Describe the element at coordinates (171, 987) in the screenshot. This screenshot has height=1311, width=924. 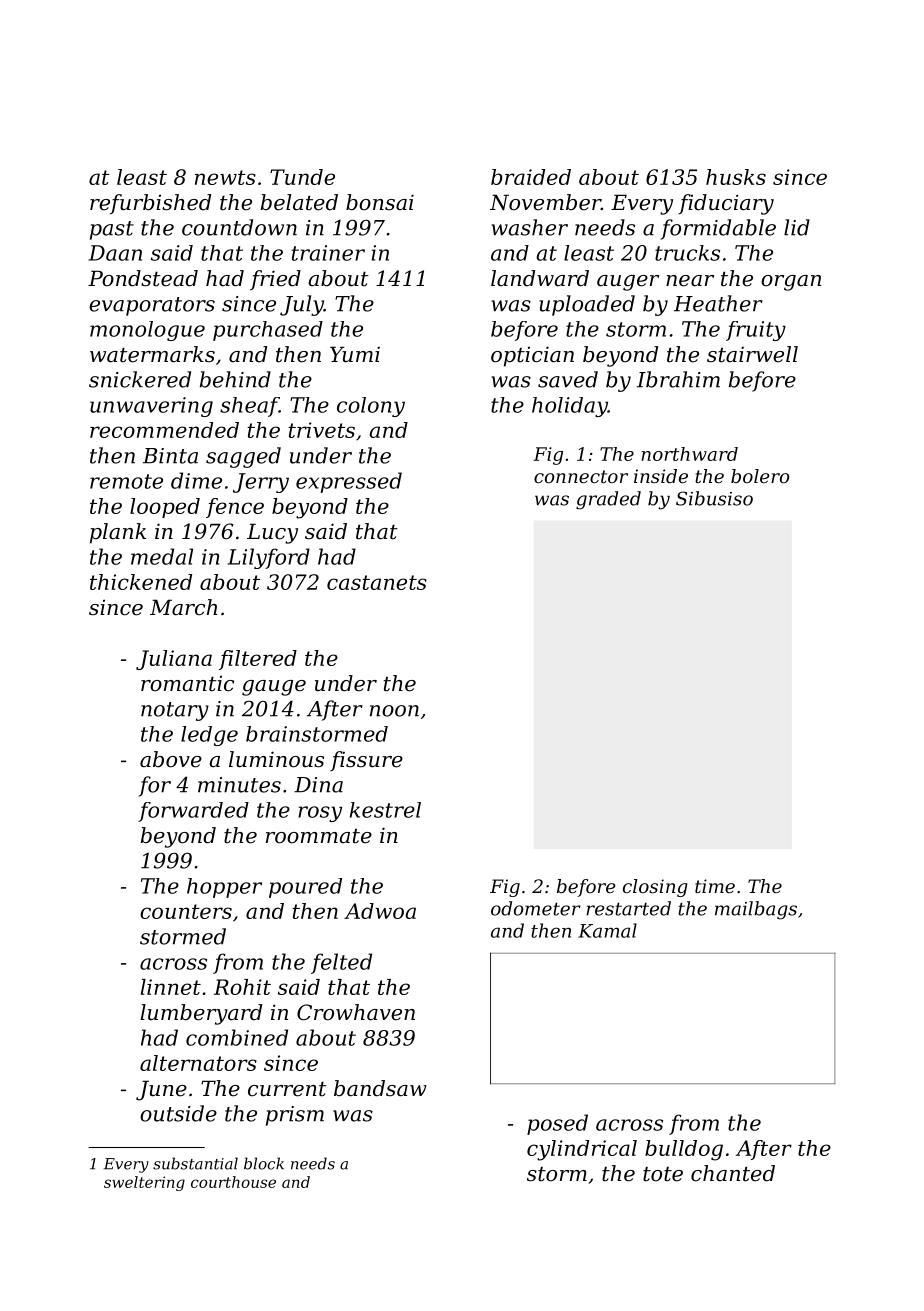
I see `linnet` at that location.
